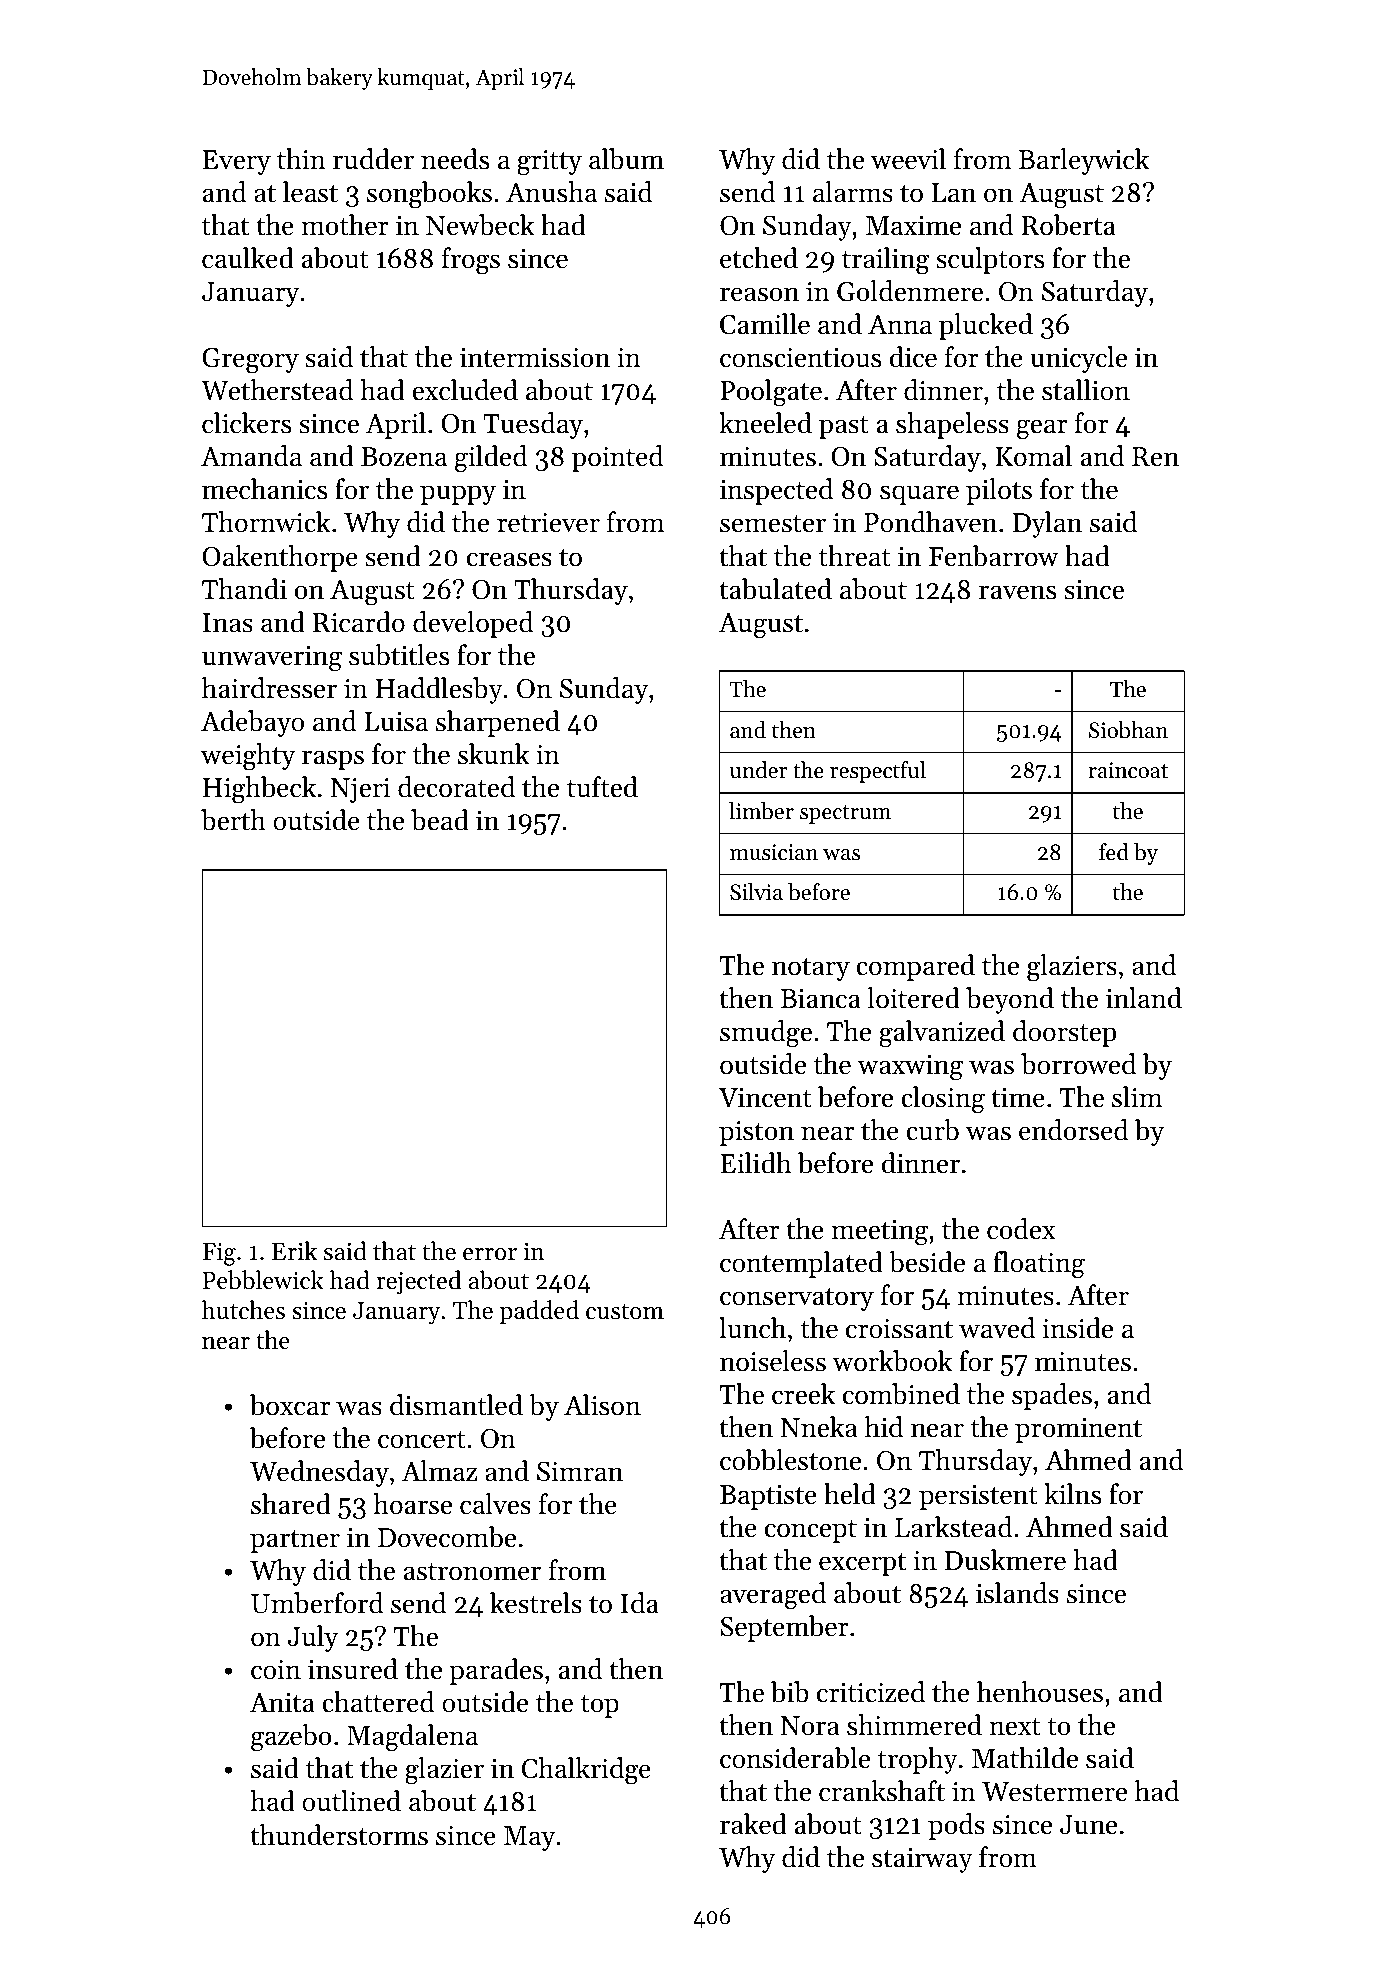  Describe the element at coordinates (908, 159) in the screenshot. I see `weevil` at that location.
